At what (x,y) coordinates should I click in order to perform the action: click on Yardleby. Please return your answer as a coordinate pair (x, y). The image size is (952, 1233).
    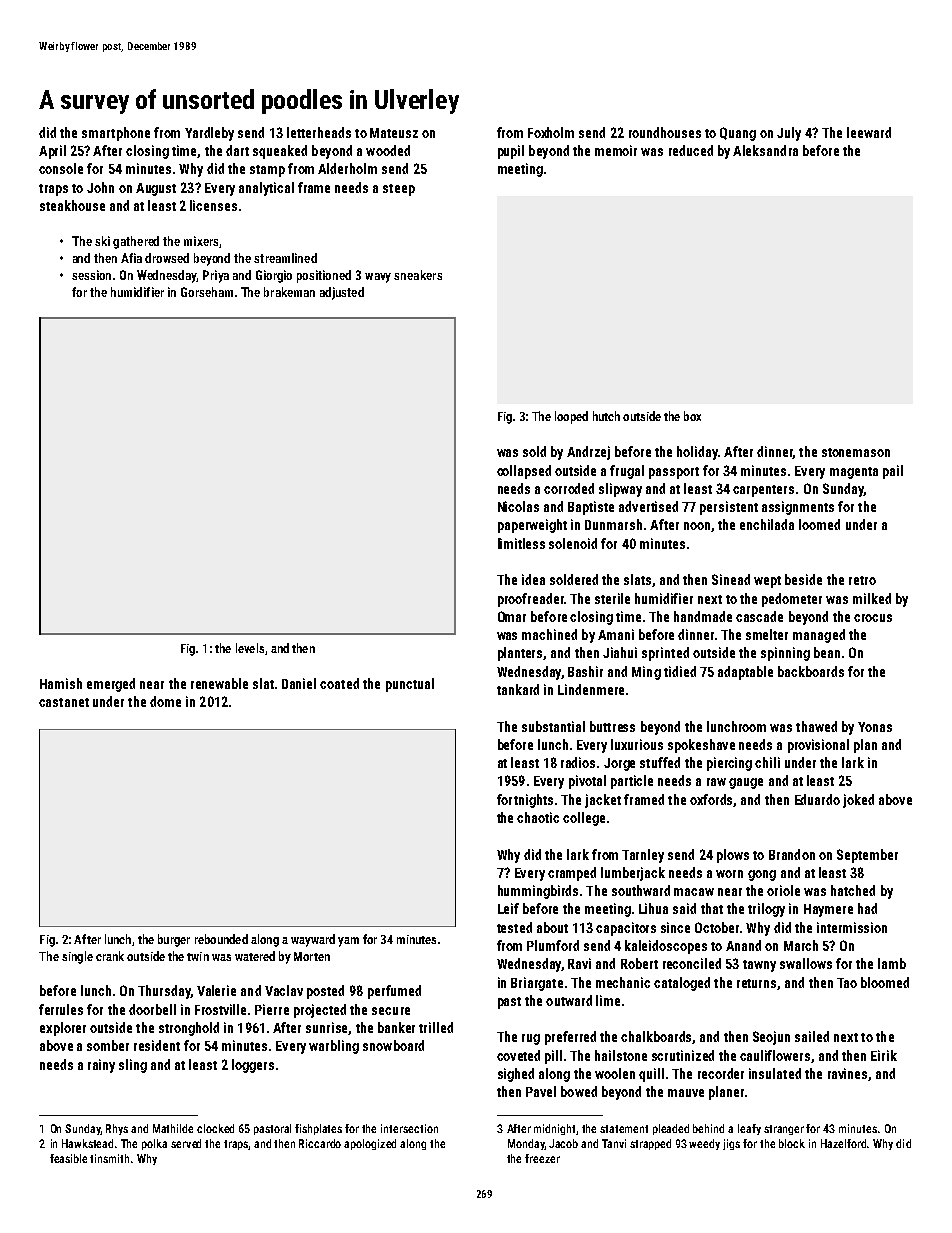
    Looking at the image, I should click on (209, 134).
